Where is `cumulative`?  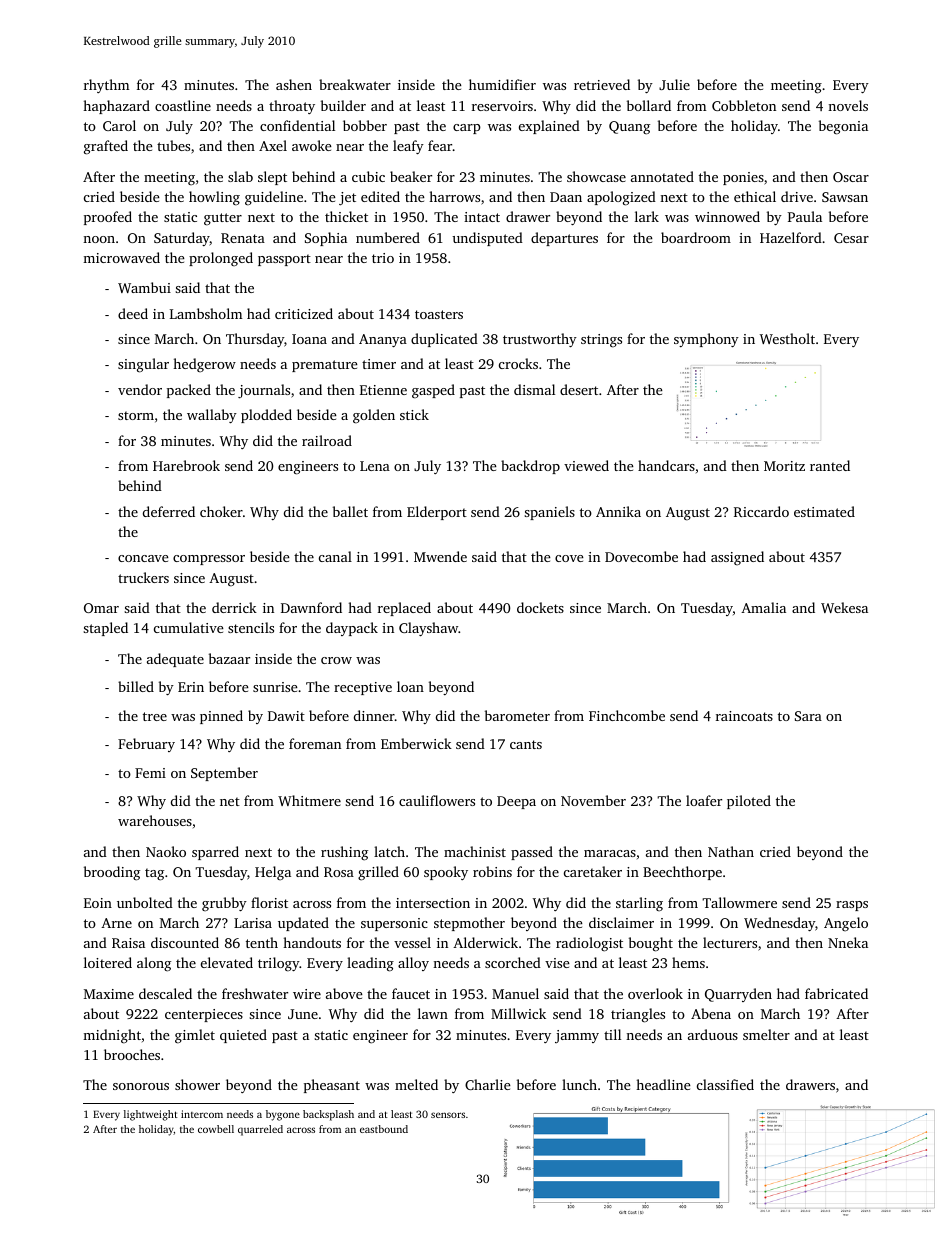
cumulative is located at coordinates (189, 627).
